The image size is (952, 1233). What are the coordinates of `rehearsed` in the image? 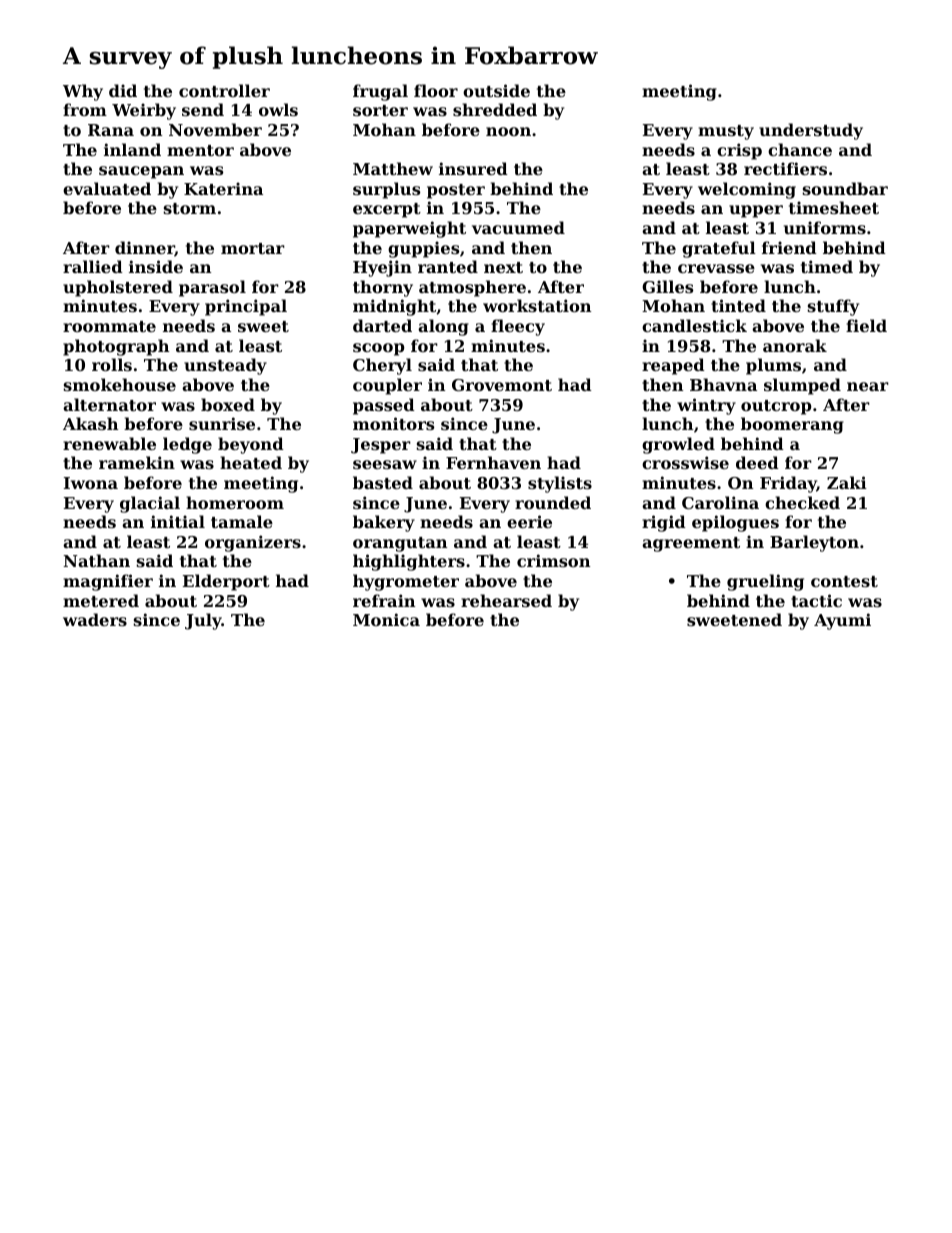 It's located at (506, 600).
